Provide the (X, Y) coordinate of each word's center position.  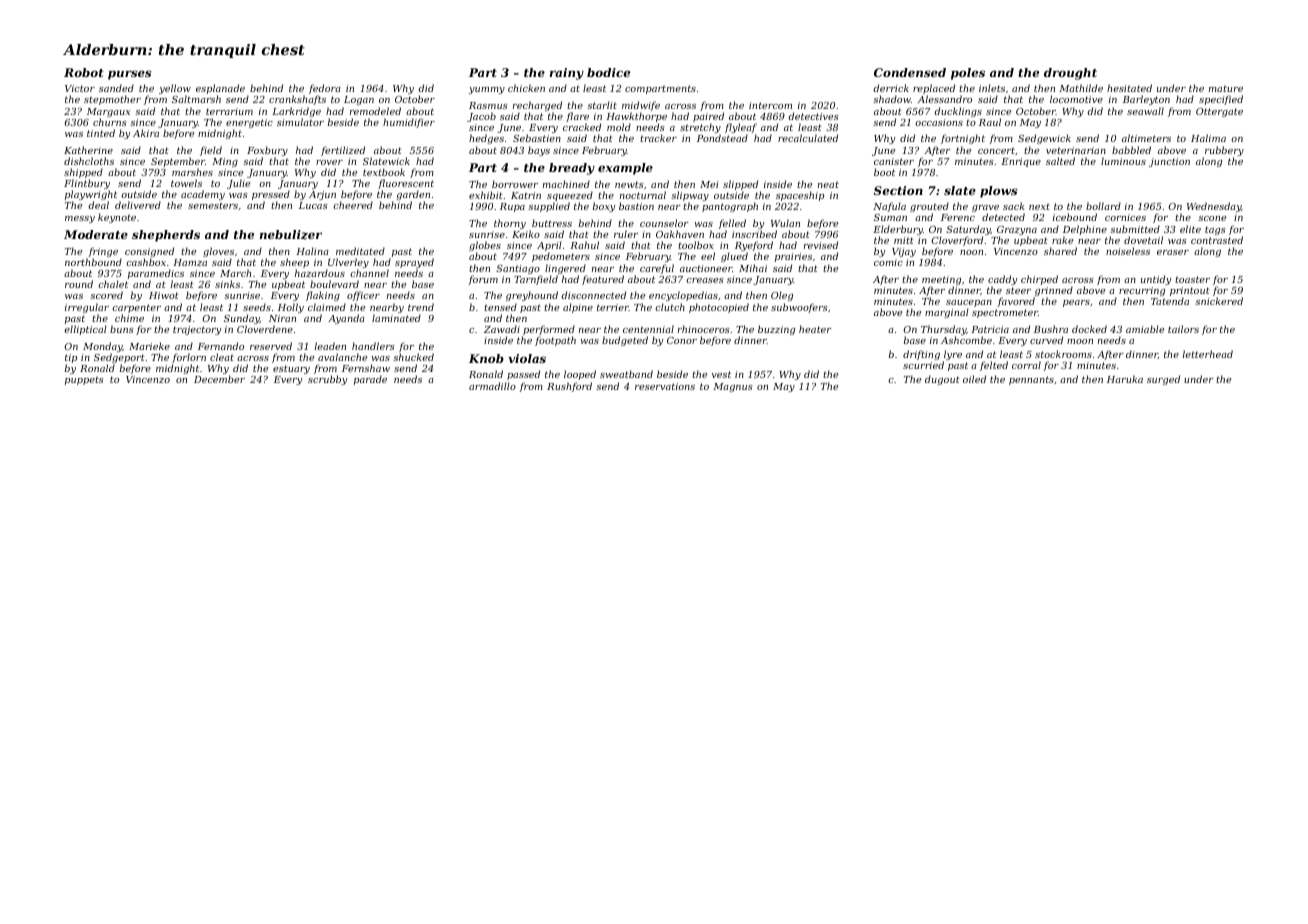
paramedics (156, 275)
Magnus (733, 387)
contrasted (1217, 240)
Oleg (782, 296)
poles (968, 74)
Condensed (910, 72)
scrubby (327, 380)
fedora (325, 90)
